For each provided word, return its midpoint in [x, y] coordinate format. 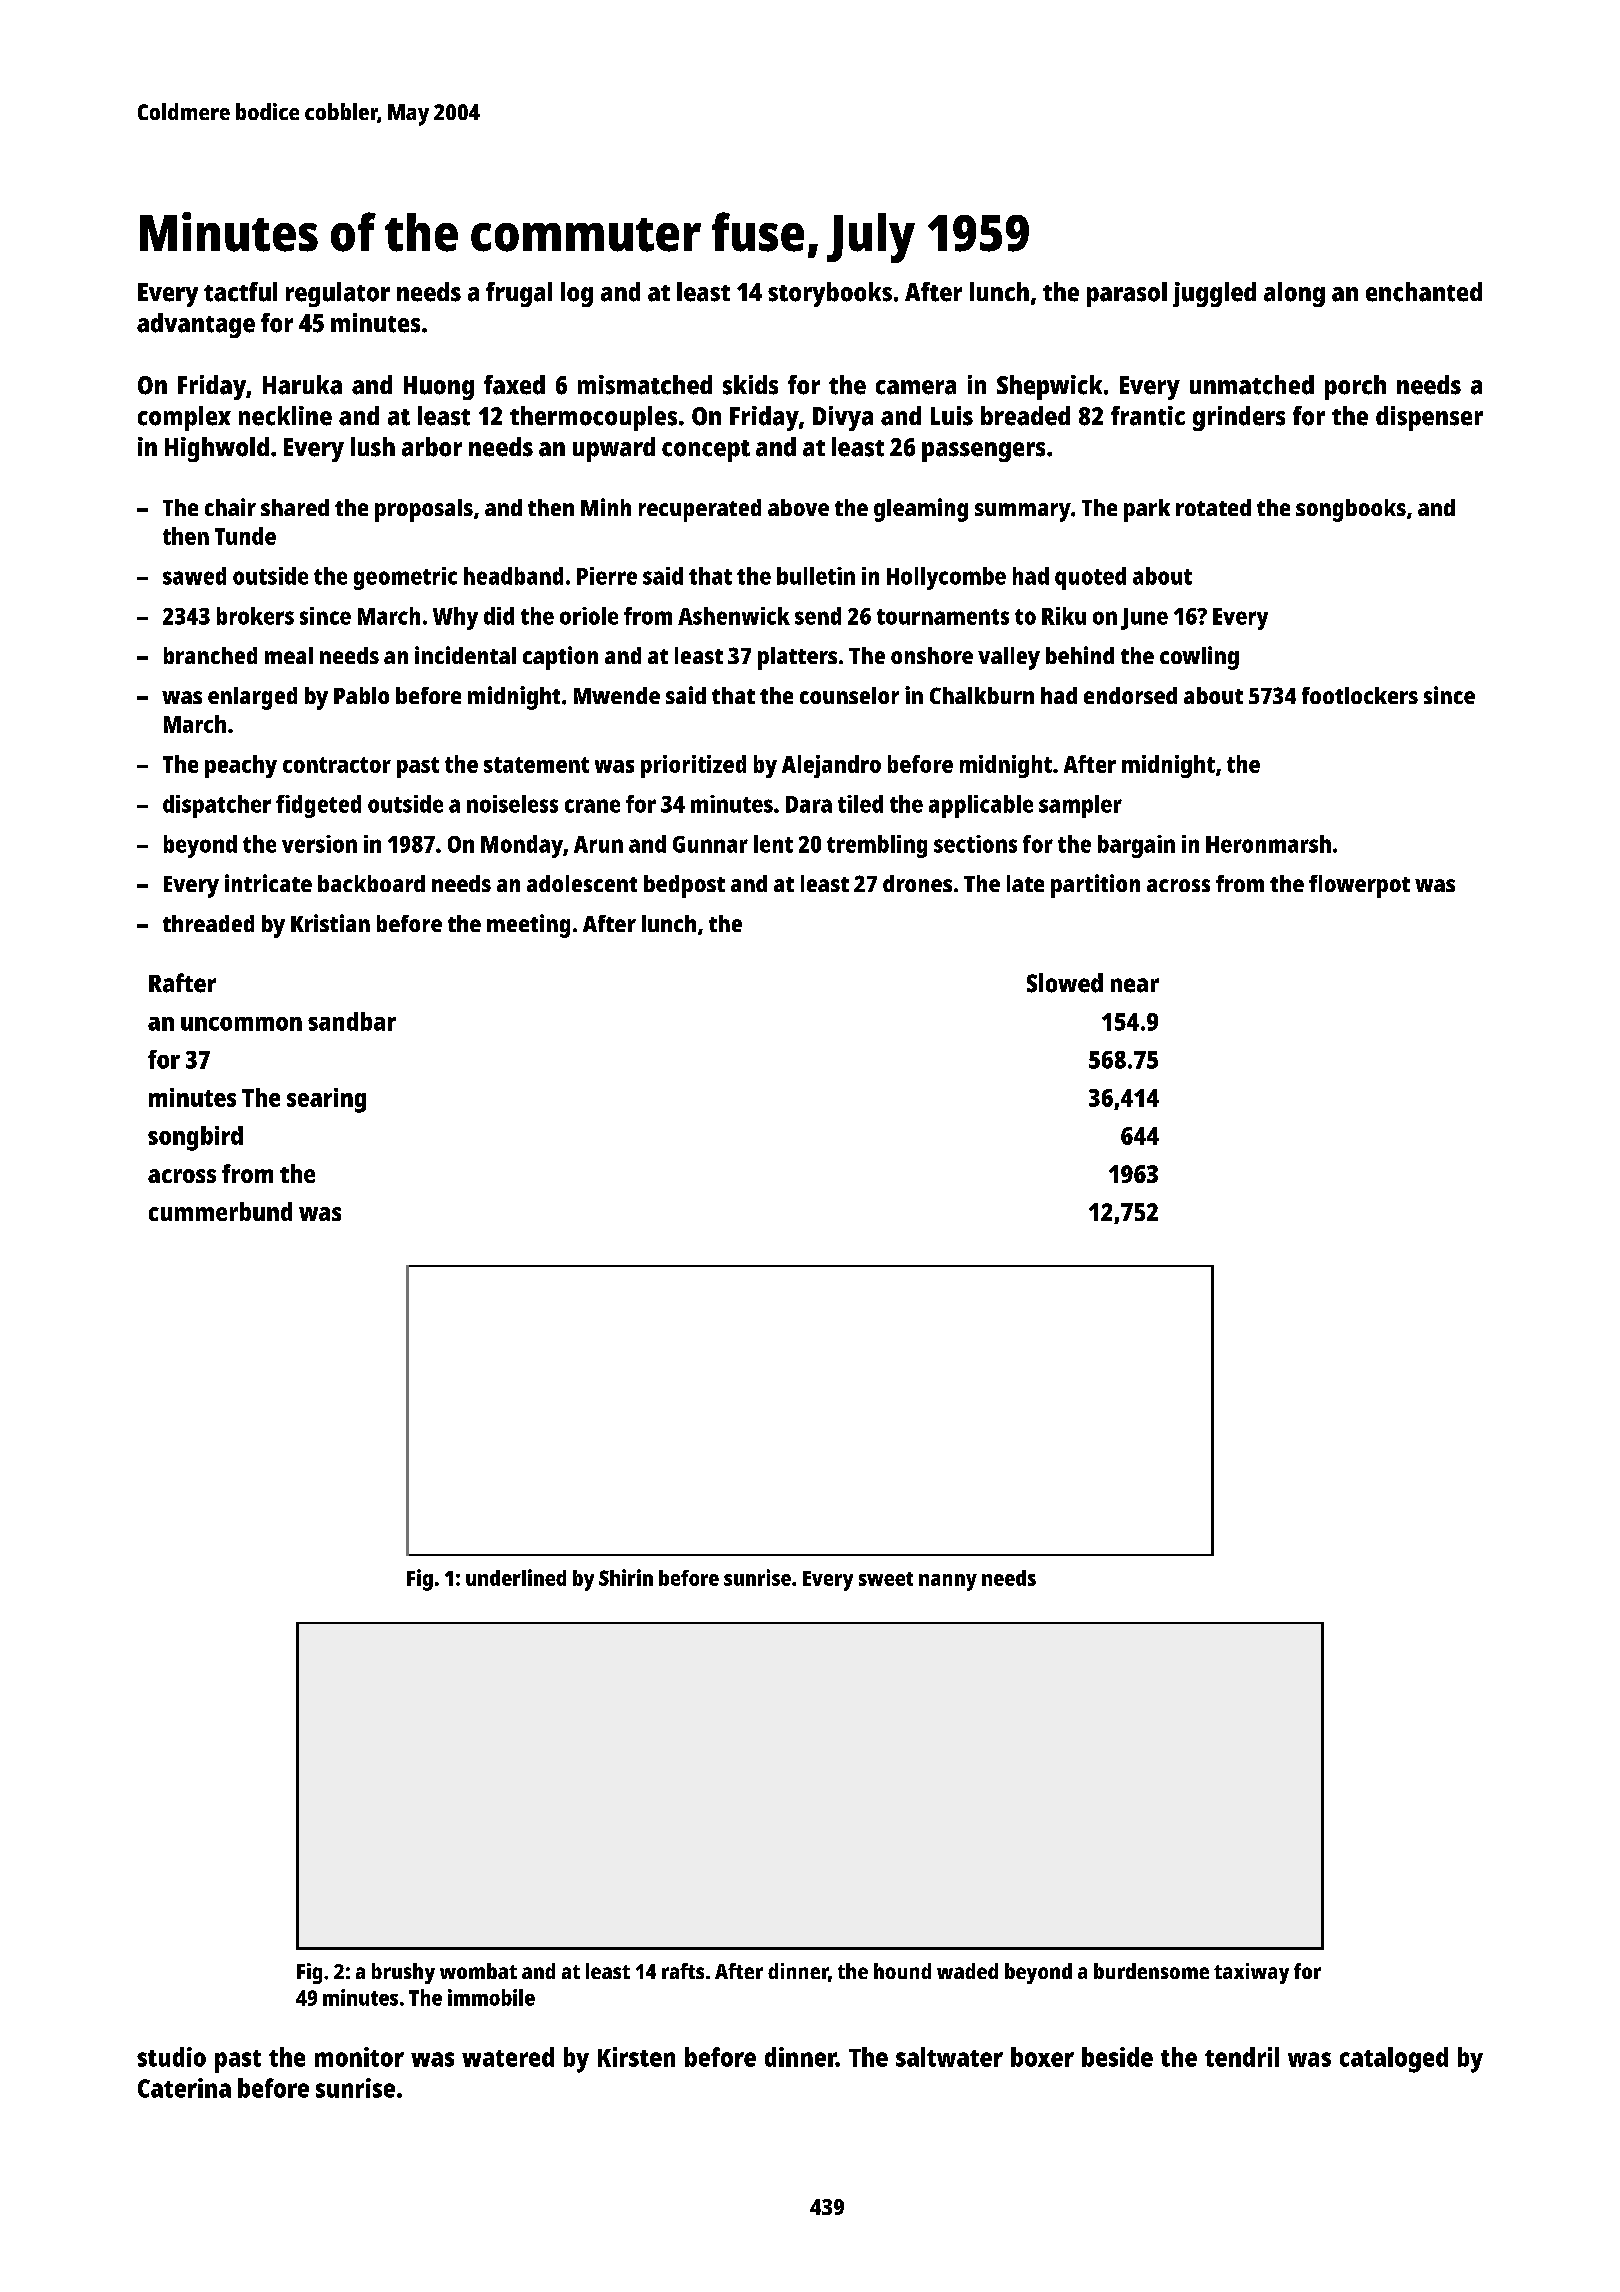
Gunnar [710, 844]
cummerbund [220, 1211]
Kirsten [636, 2057]
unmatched [1252, 385]
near [1135, 985]
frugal [519, 294]
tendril [1242, 2057]
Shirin [626, 1577]
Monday [522, 846]
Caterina [184, 2088]
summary [1023, 512]
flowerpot [1359, 886]
